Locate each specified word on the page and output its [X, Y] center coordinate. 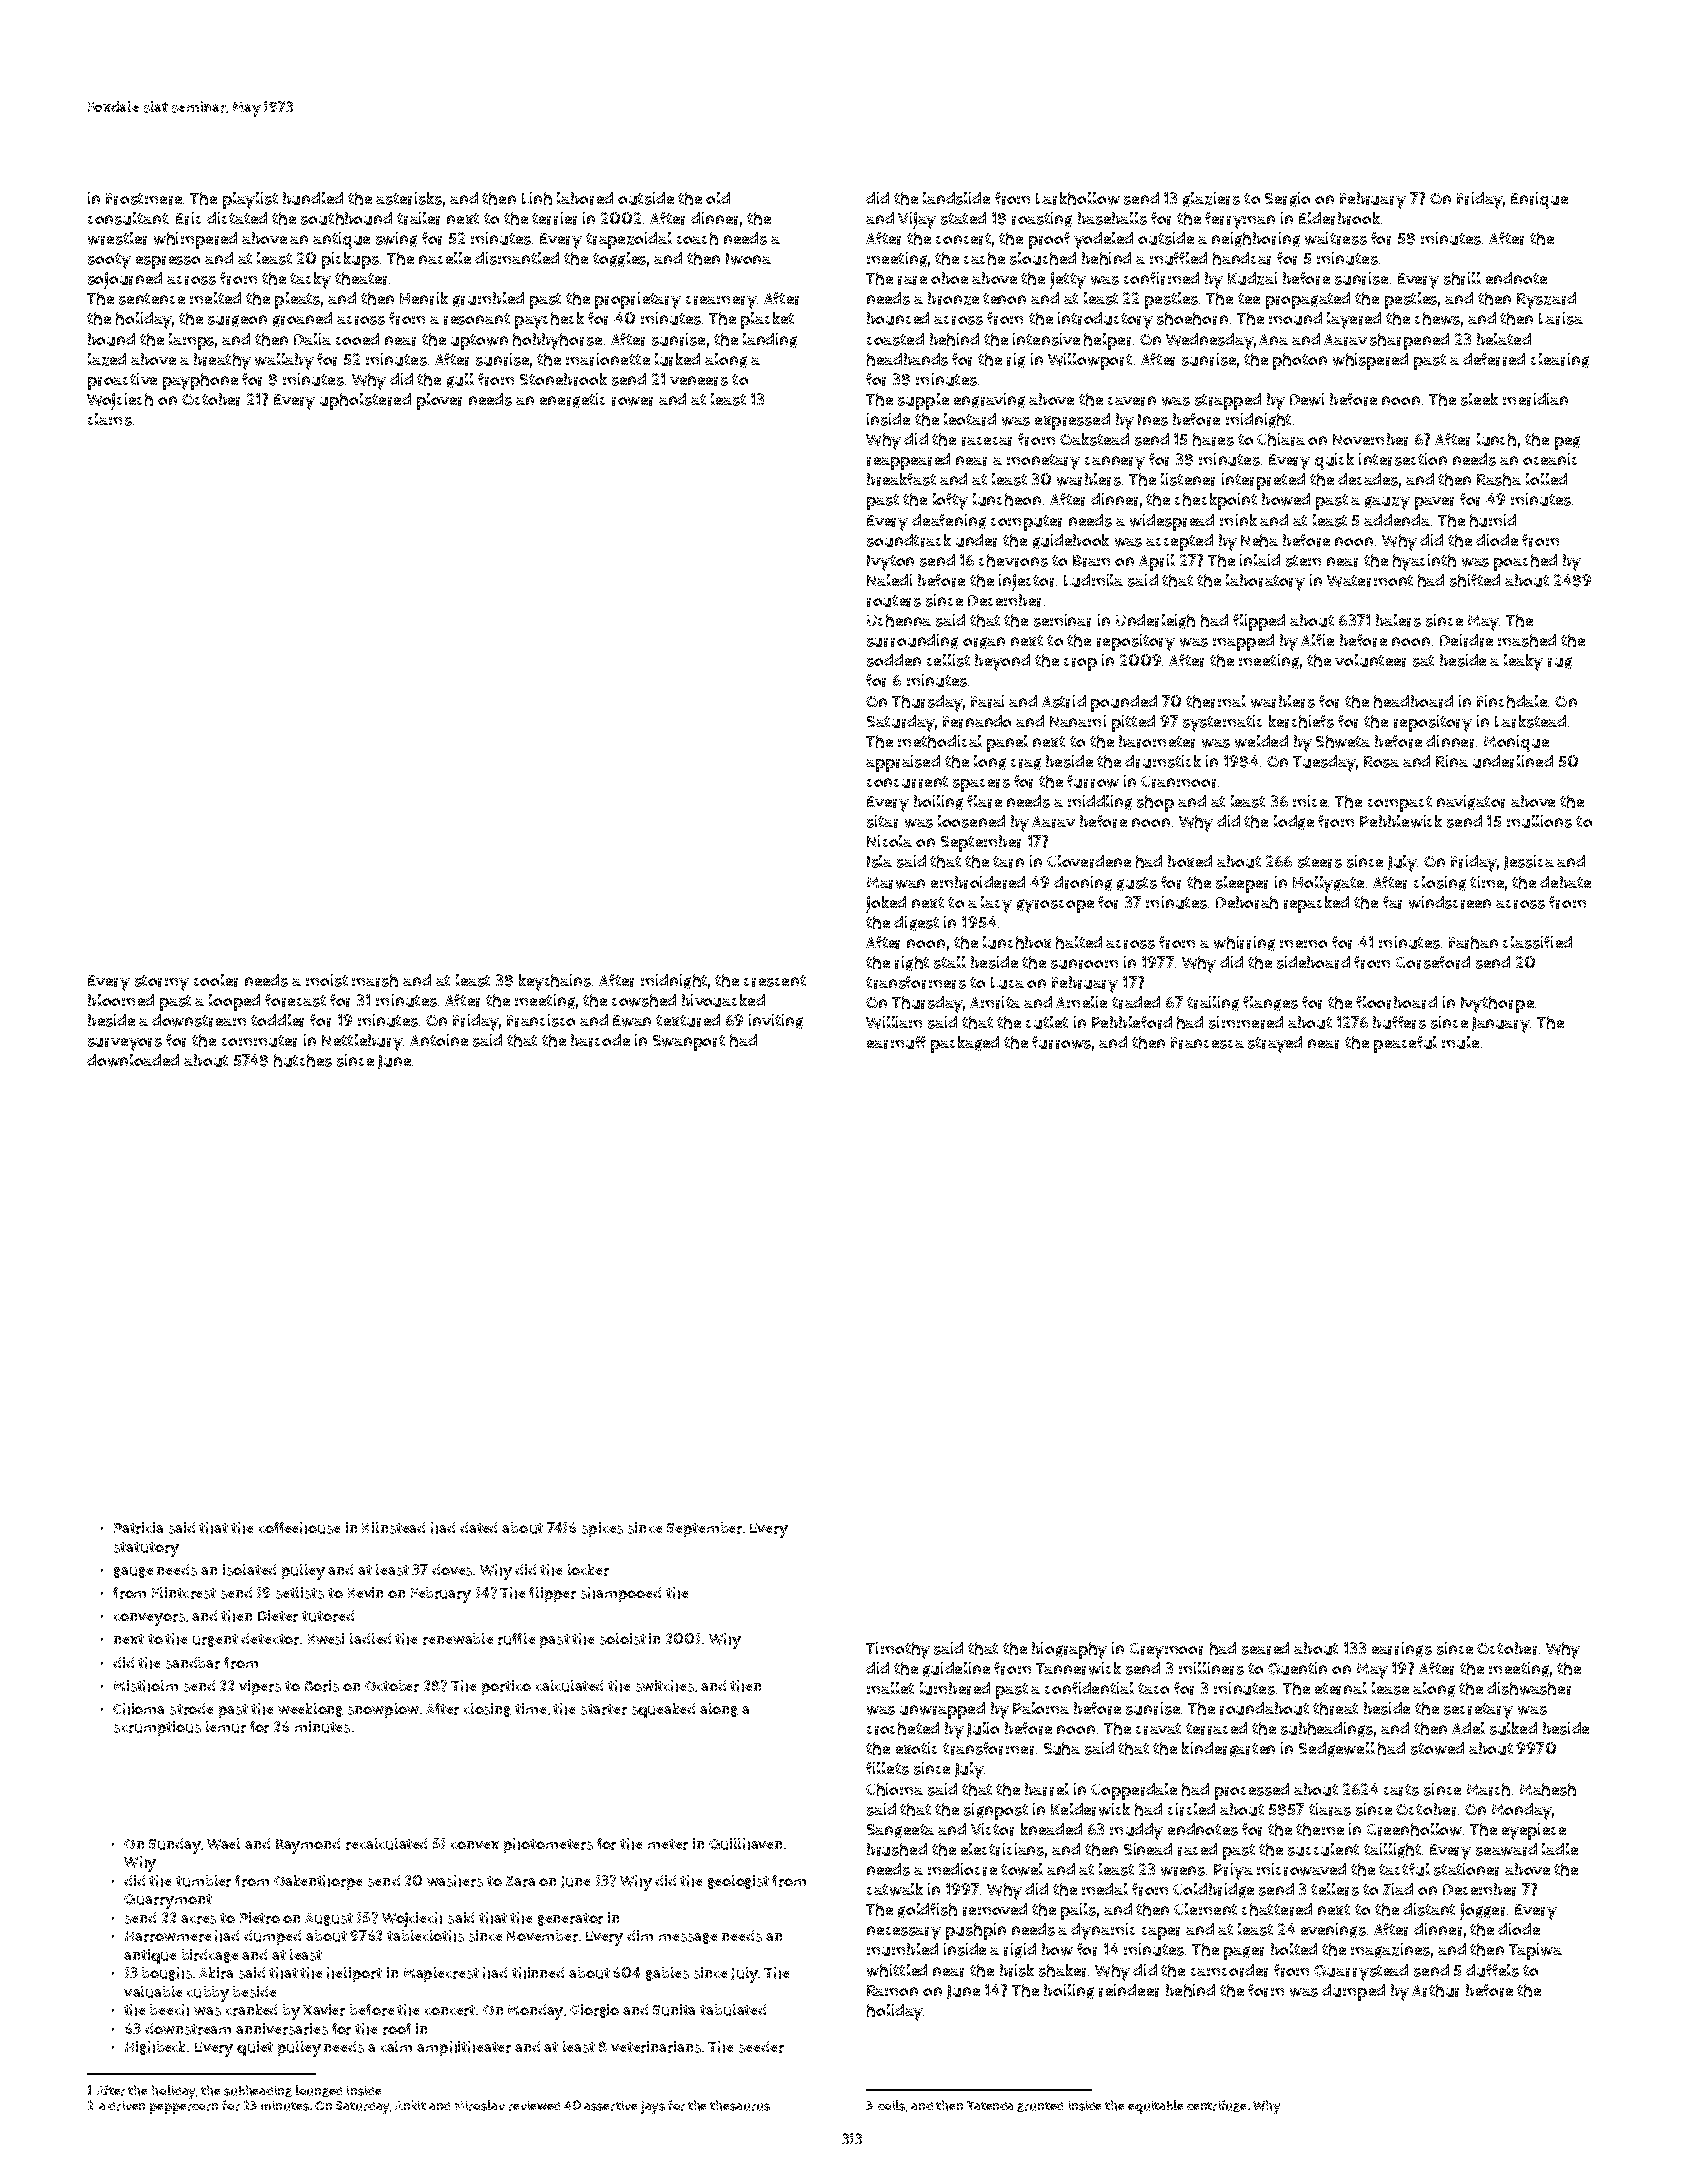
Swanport [689, 1043]
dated [478, 1527]
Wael [223, 1844]
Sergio [1287, 199]
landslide [956, 198]
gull [460, 380]
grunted [1040, 2107]
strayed [1275, 1044]
